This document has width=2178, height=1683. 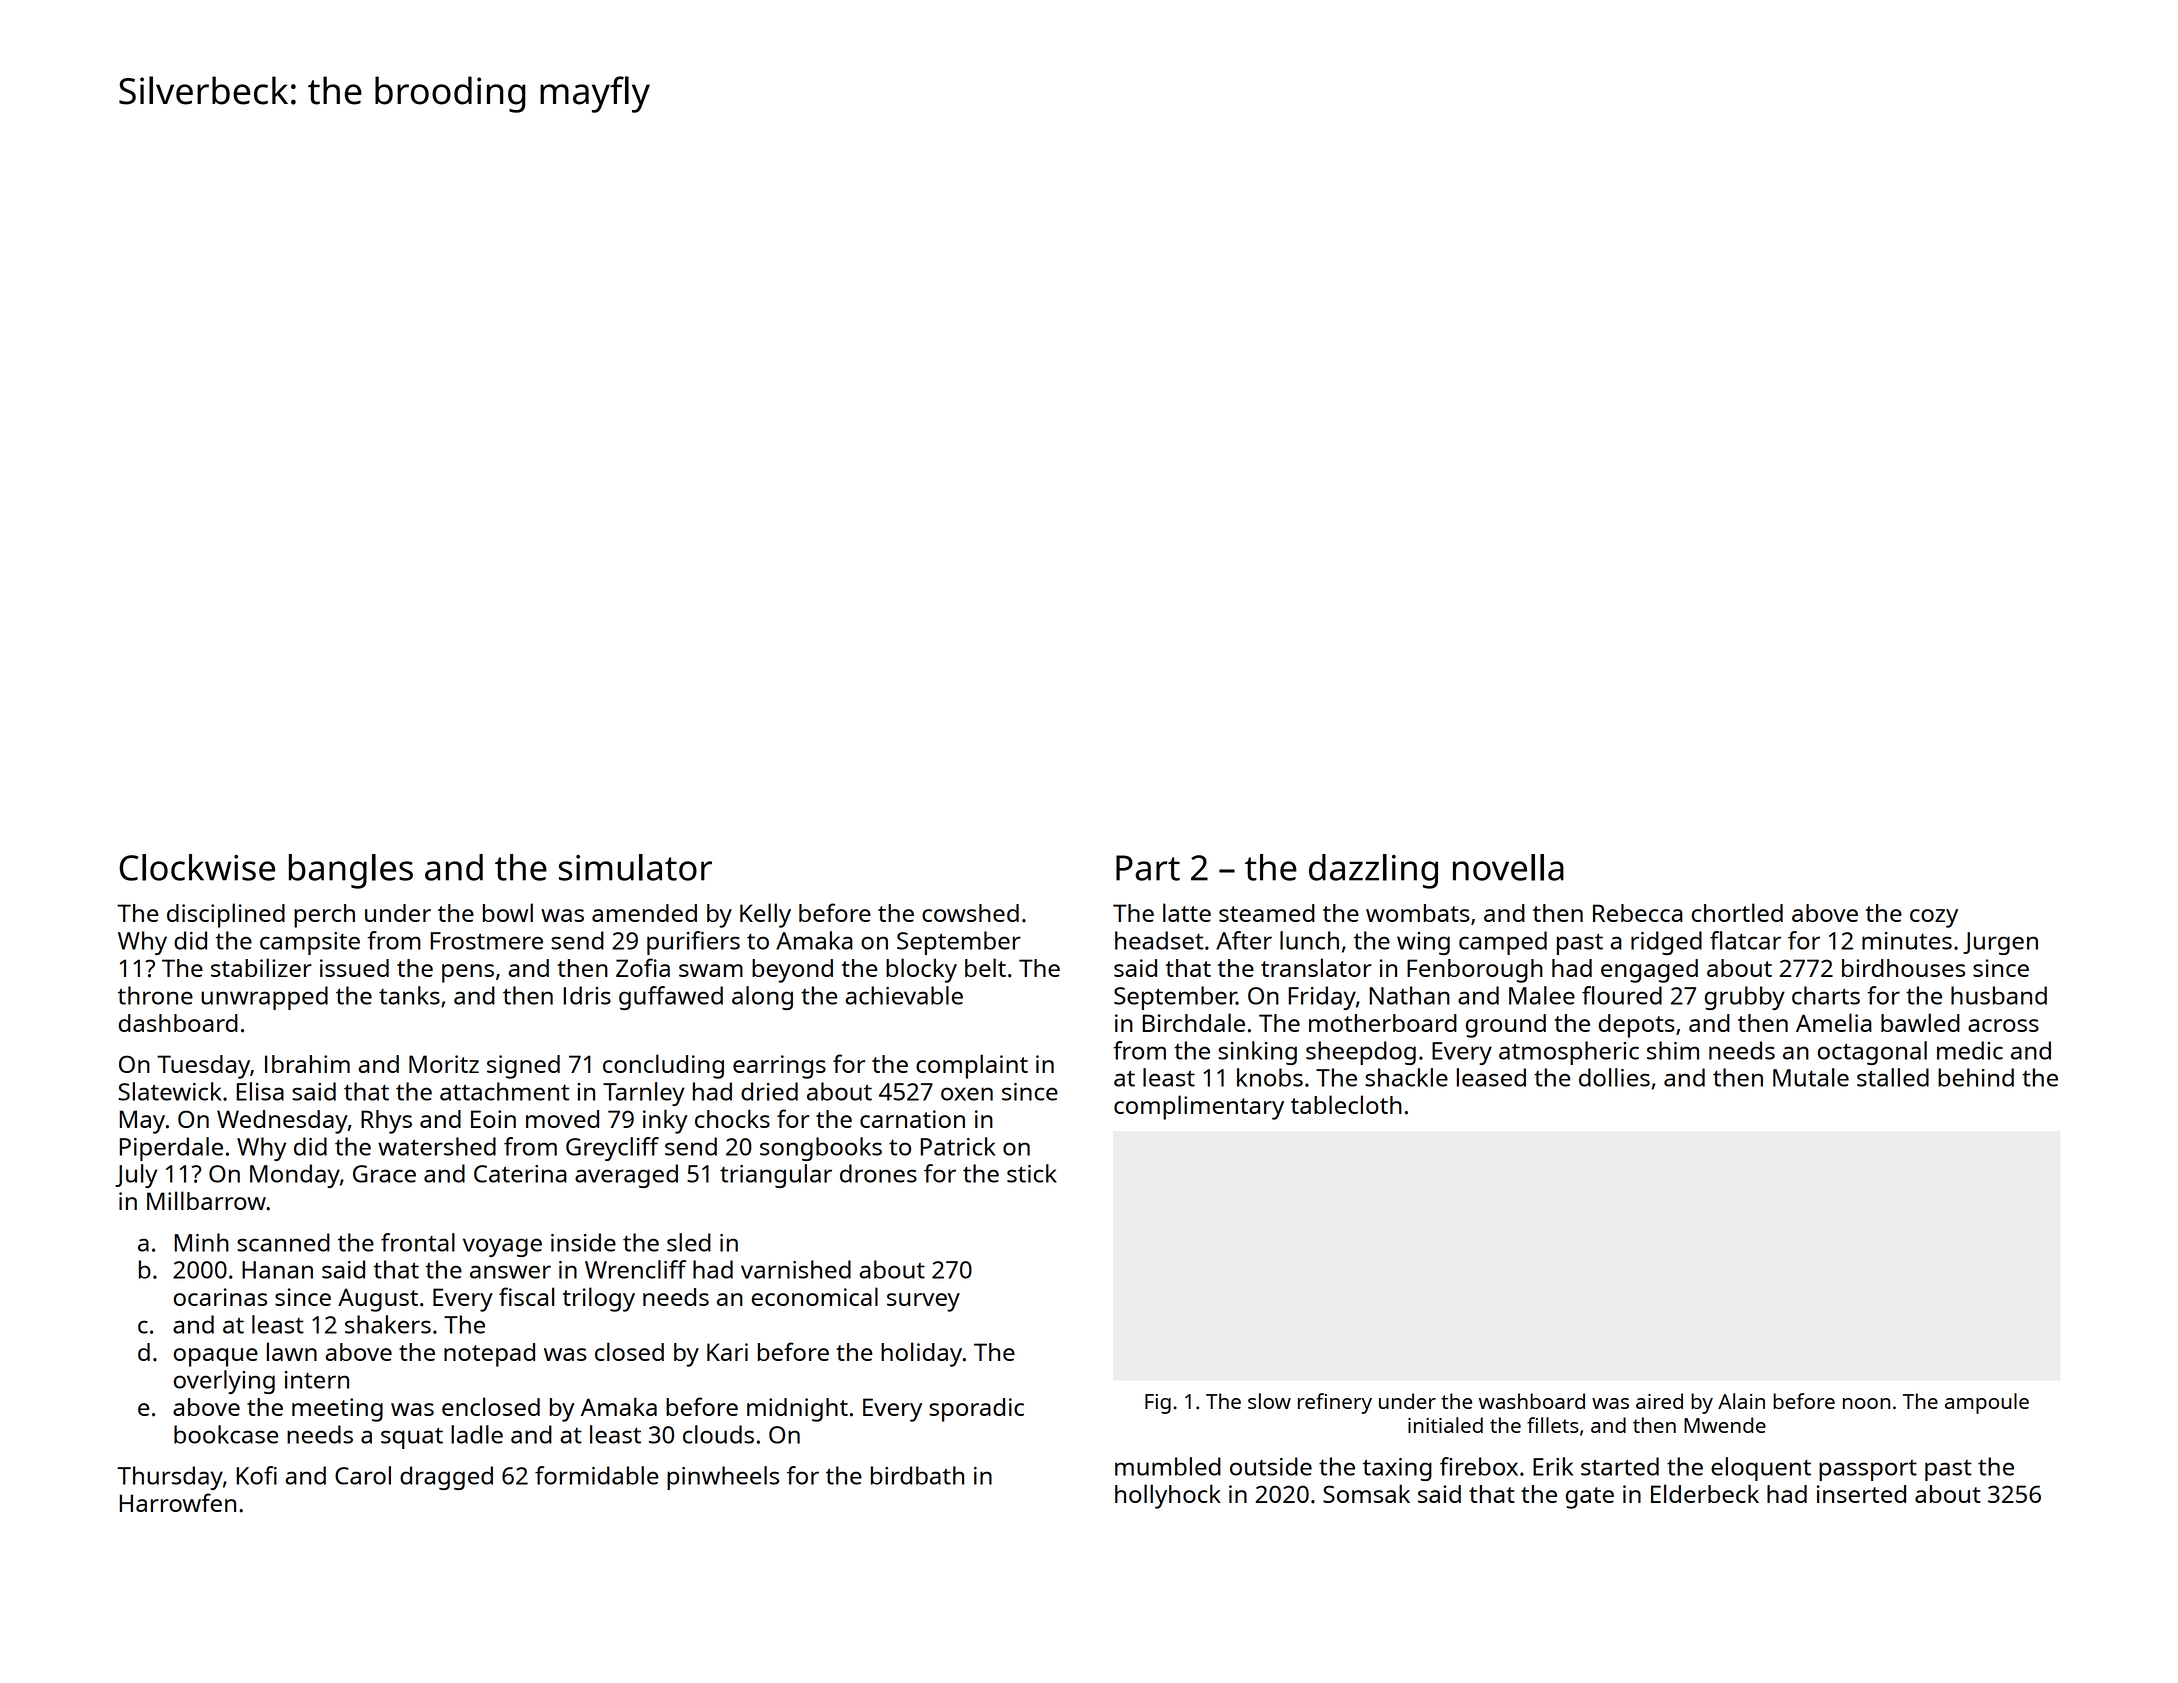 What do you see at coordinates (178, 1502) in the document?
I see `Harrowfen` at bounding box center [178, 1502].
